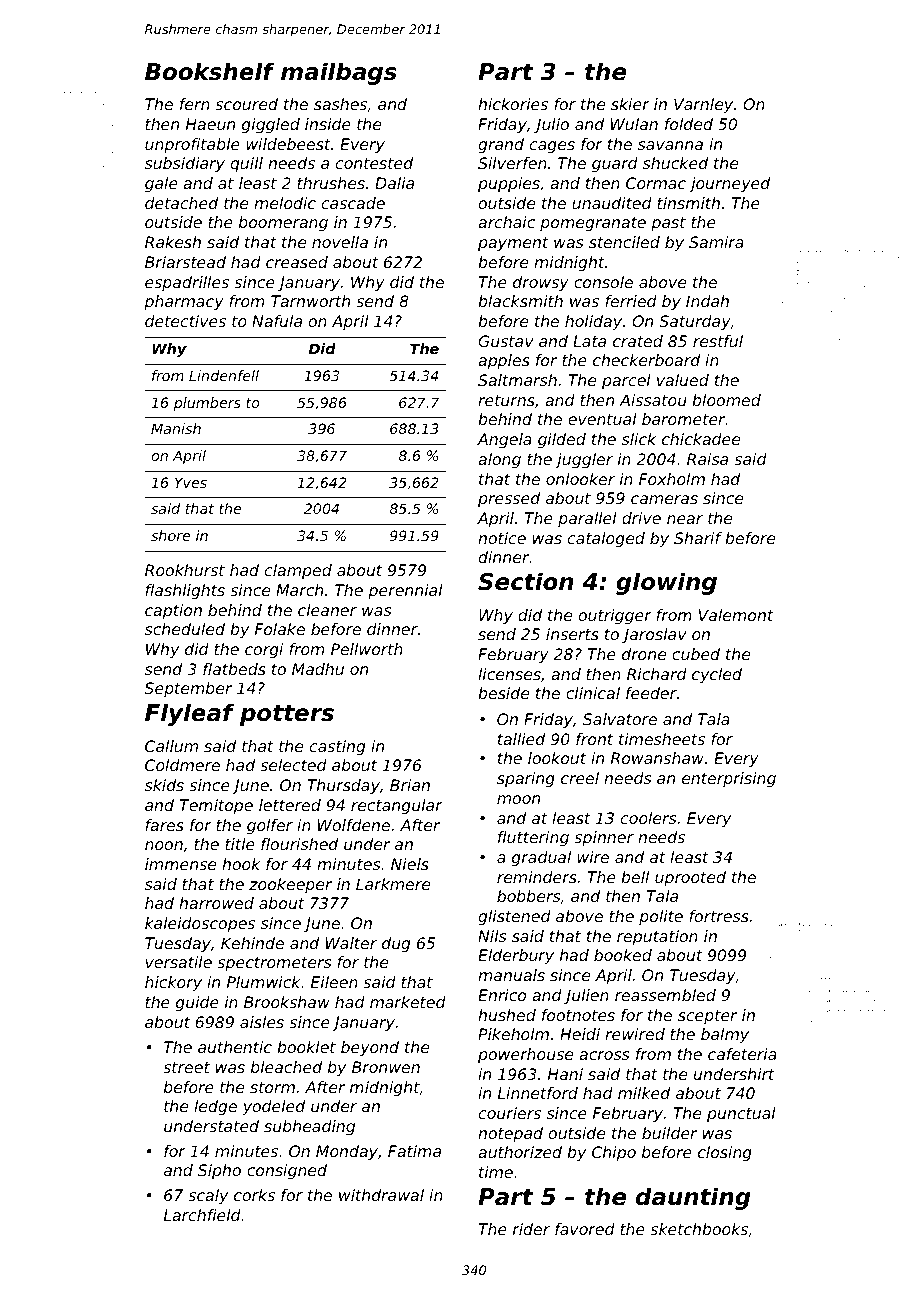  I want to click on cycled, so click(717, 676).
